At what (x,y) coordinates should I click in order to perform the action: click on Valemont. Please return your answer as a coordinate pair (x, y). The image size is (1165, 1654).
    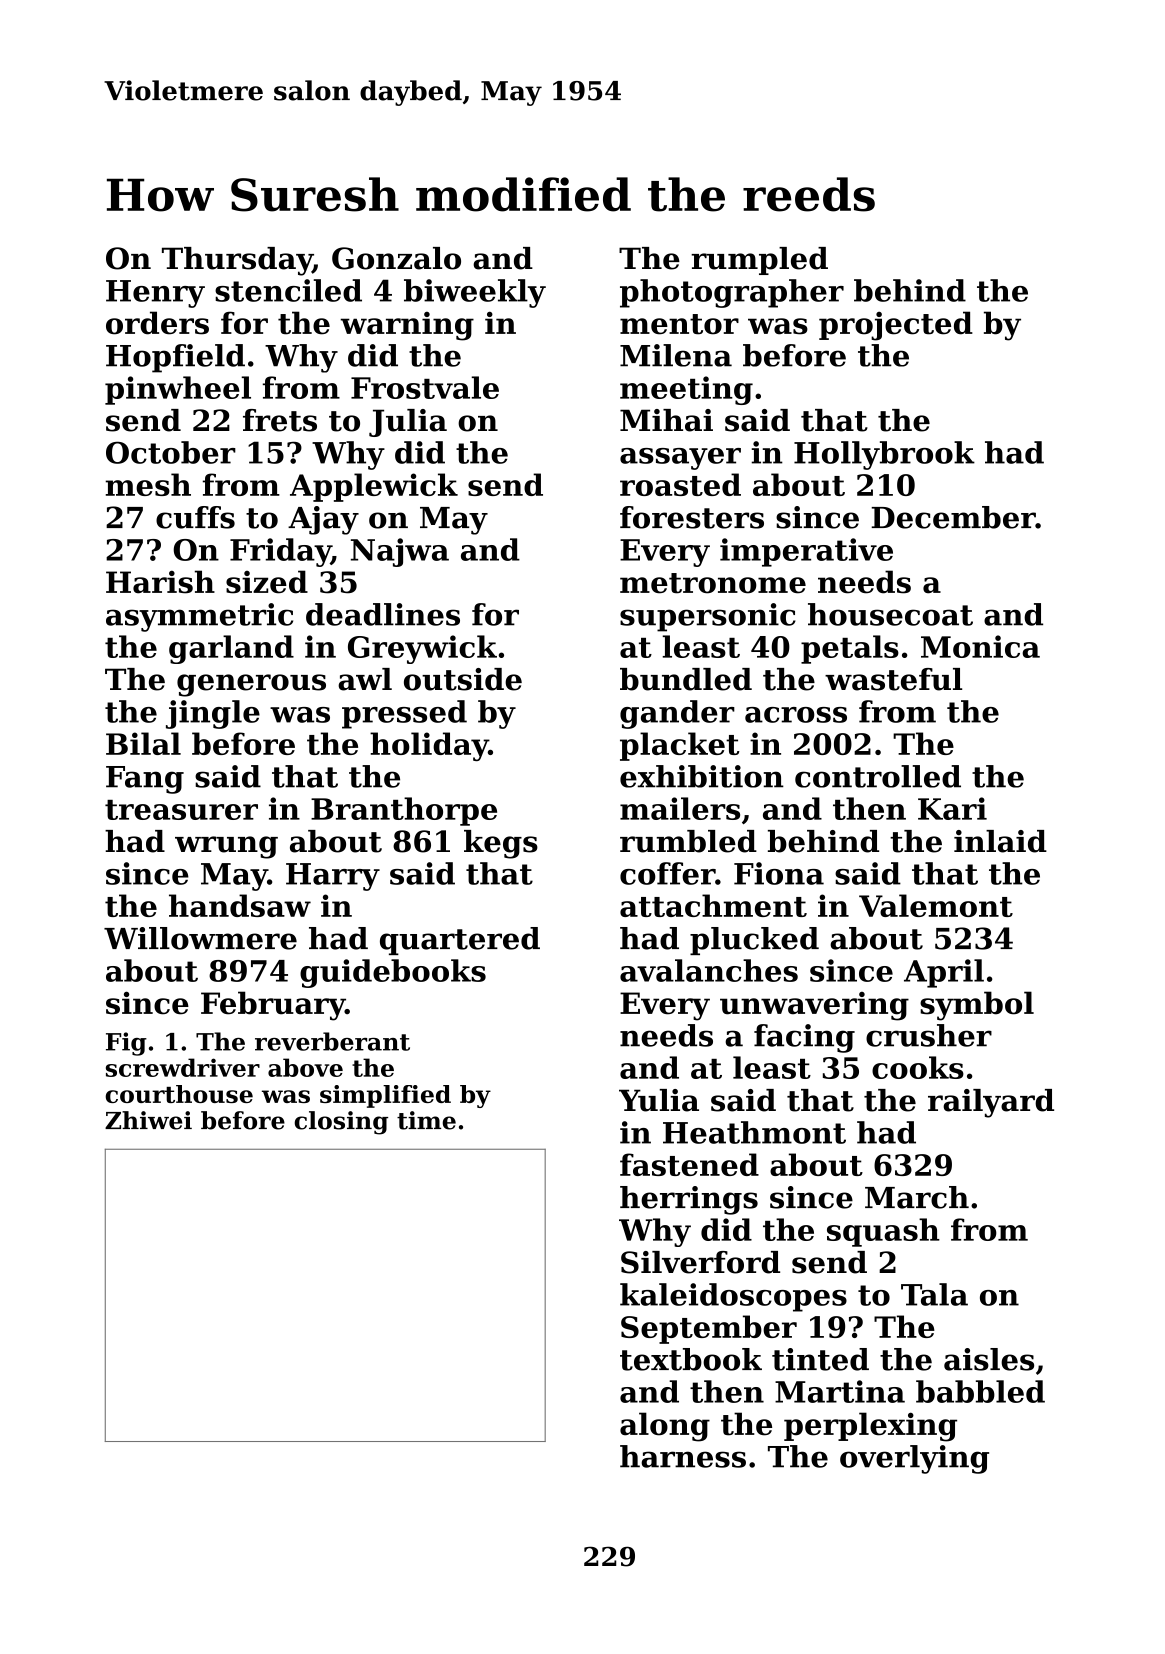
    Looking at the image, I should click on (936, 905).
